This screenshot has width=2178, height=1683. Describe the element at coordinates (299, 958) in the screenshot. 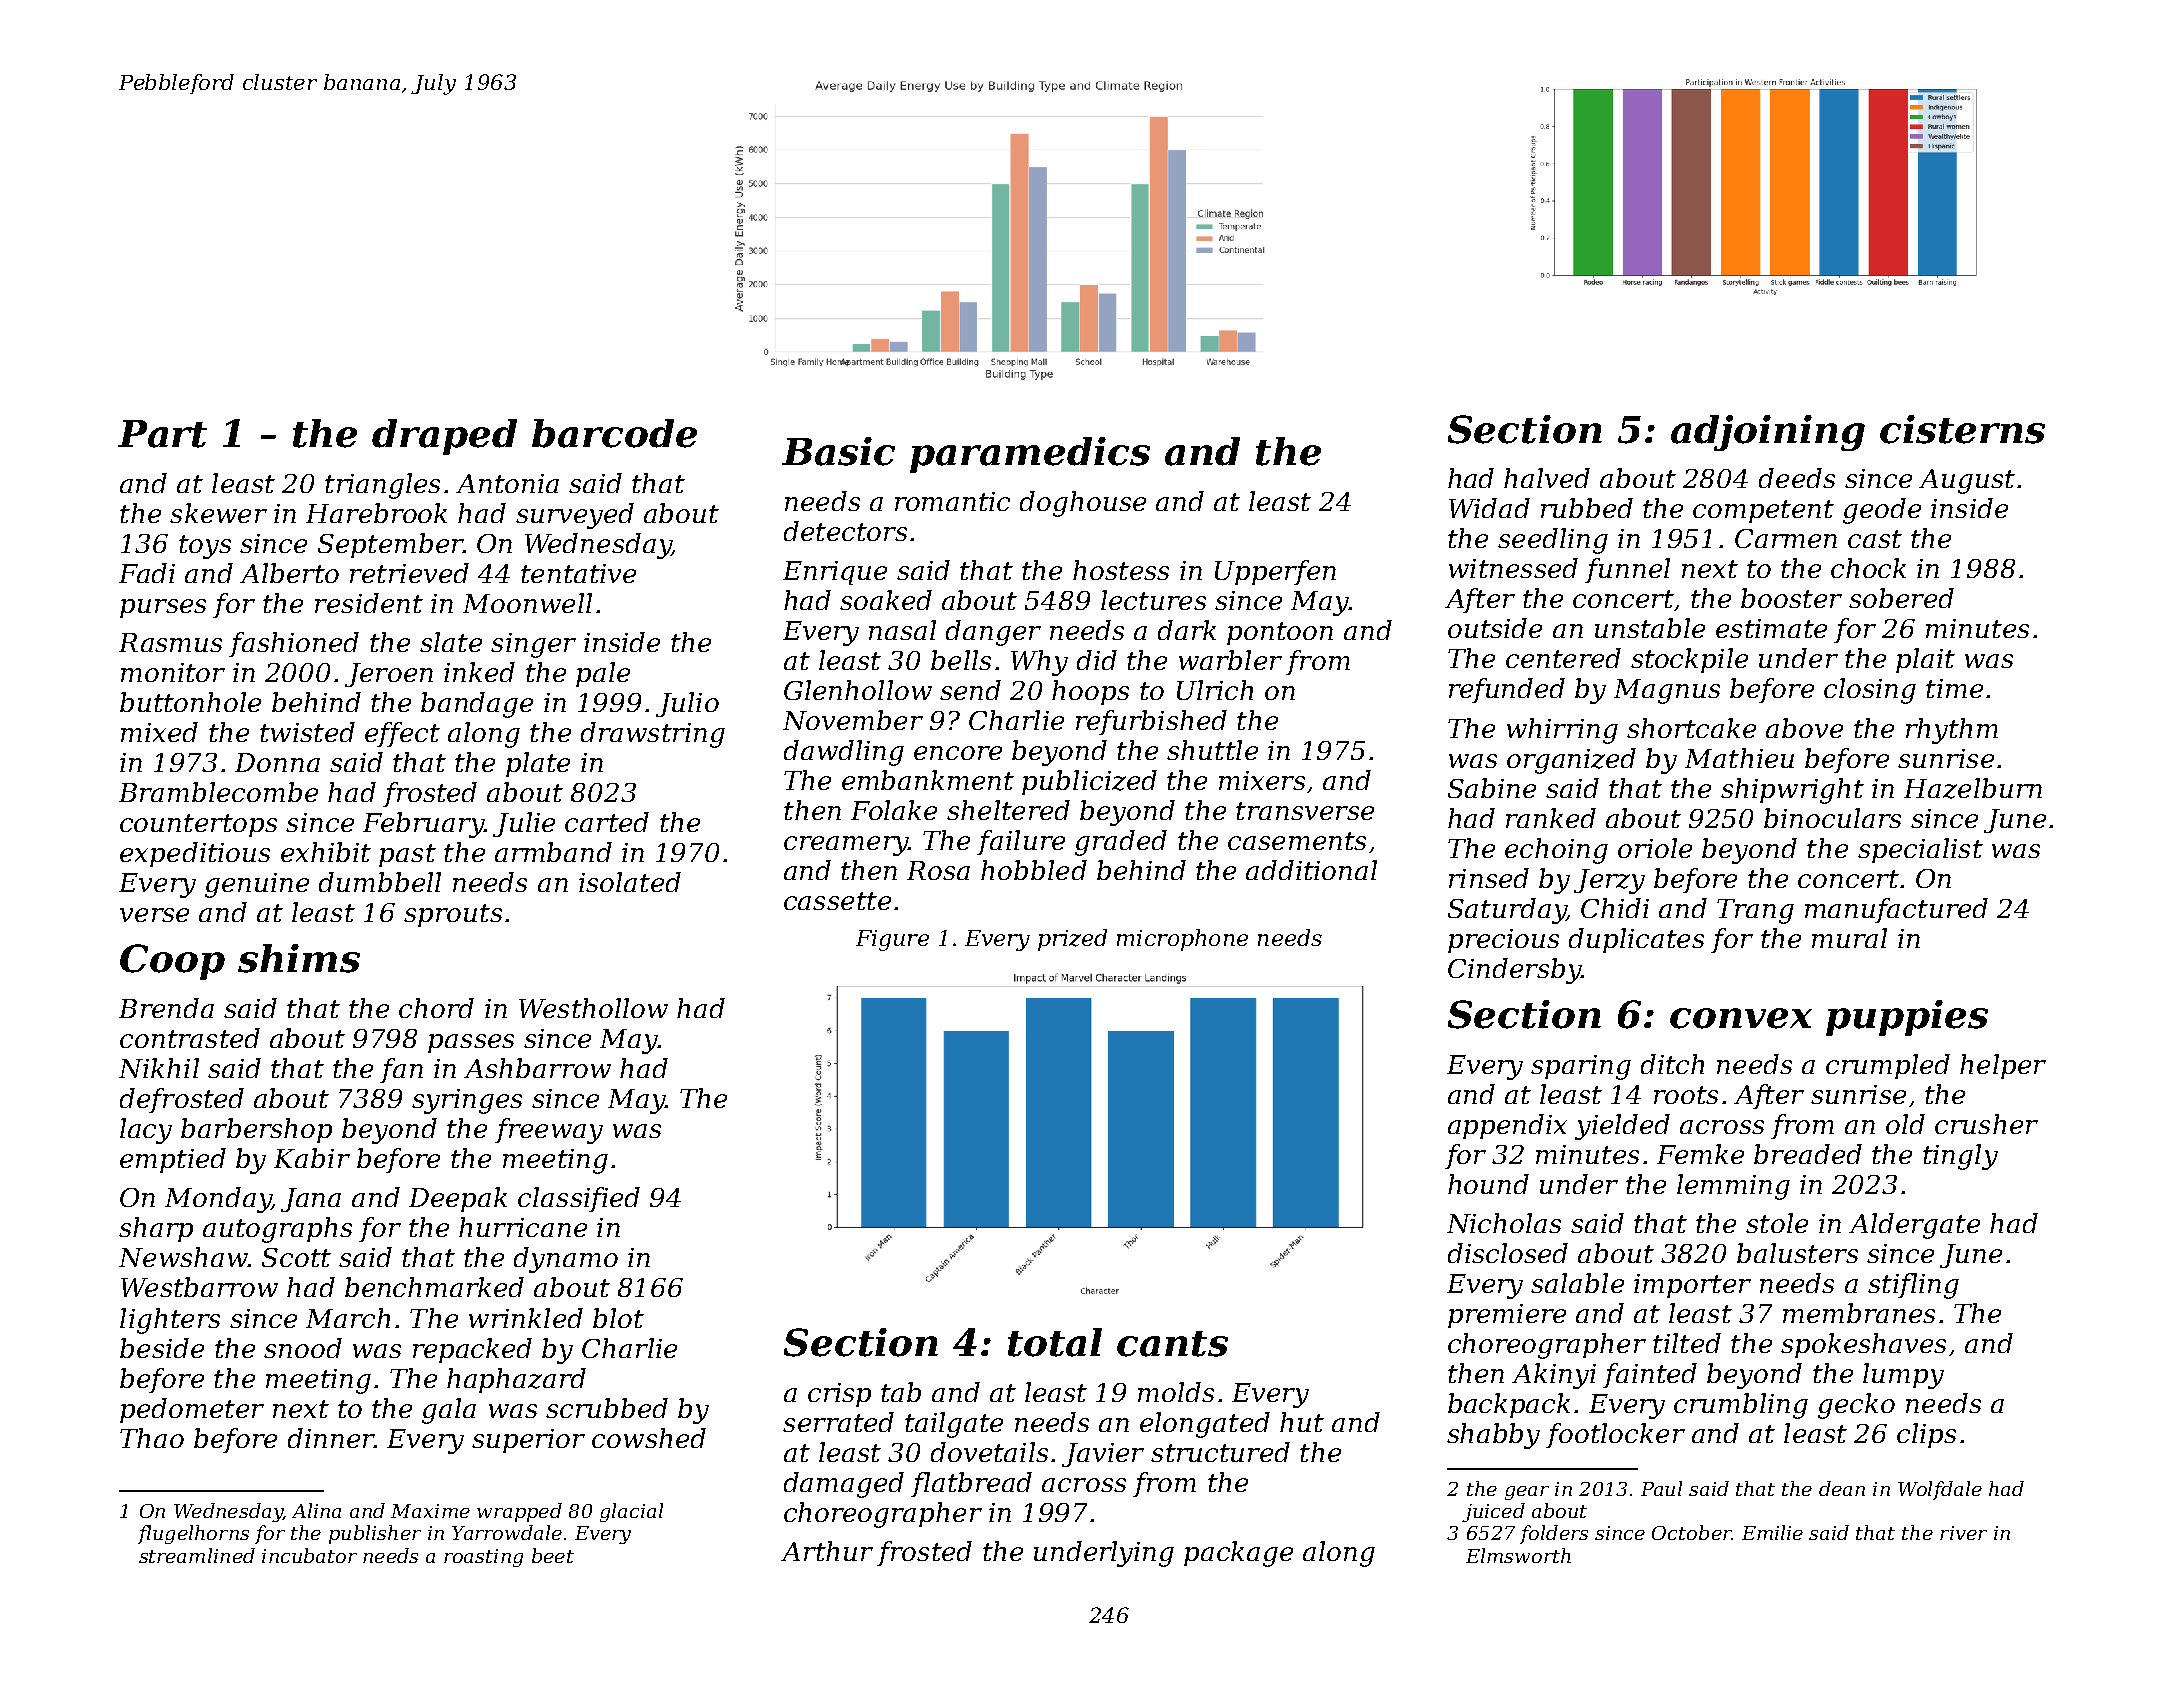

I see `shims` at that location.
